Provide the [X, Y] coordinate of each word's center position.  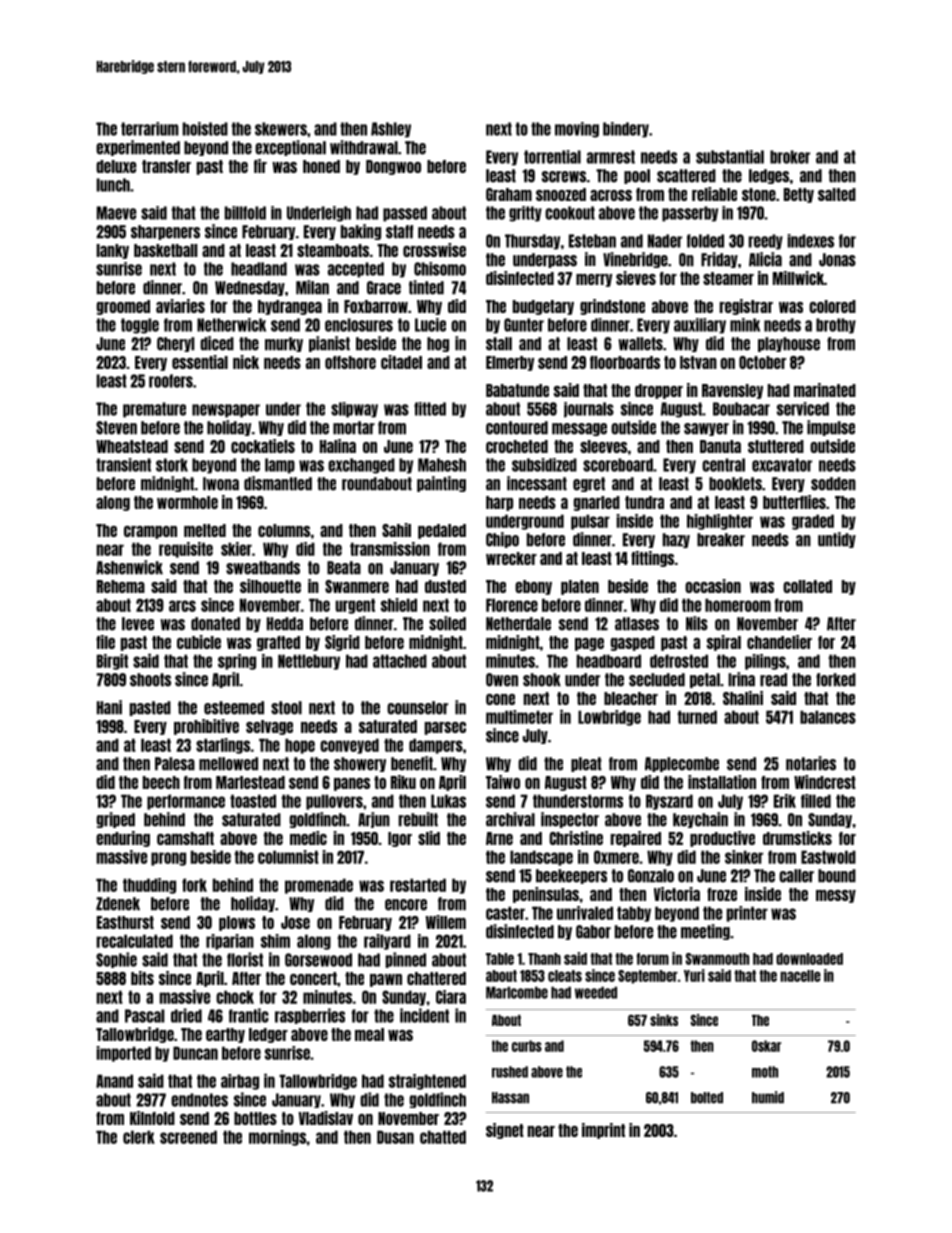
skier [236, 549]
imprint [603, 1131]
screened [188, 1137]
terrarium [150, 129]
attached [400, 661]
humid [768, 1097]
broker [790, 157]
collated [807, 586]
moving [577, 130]
